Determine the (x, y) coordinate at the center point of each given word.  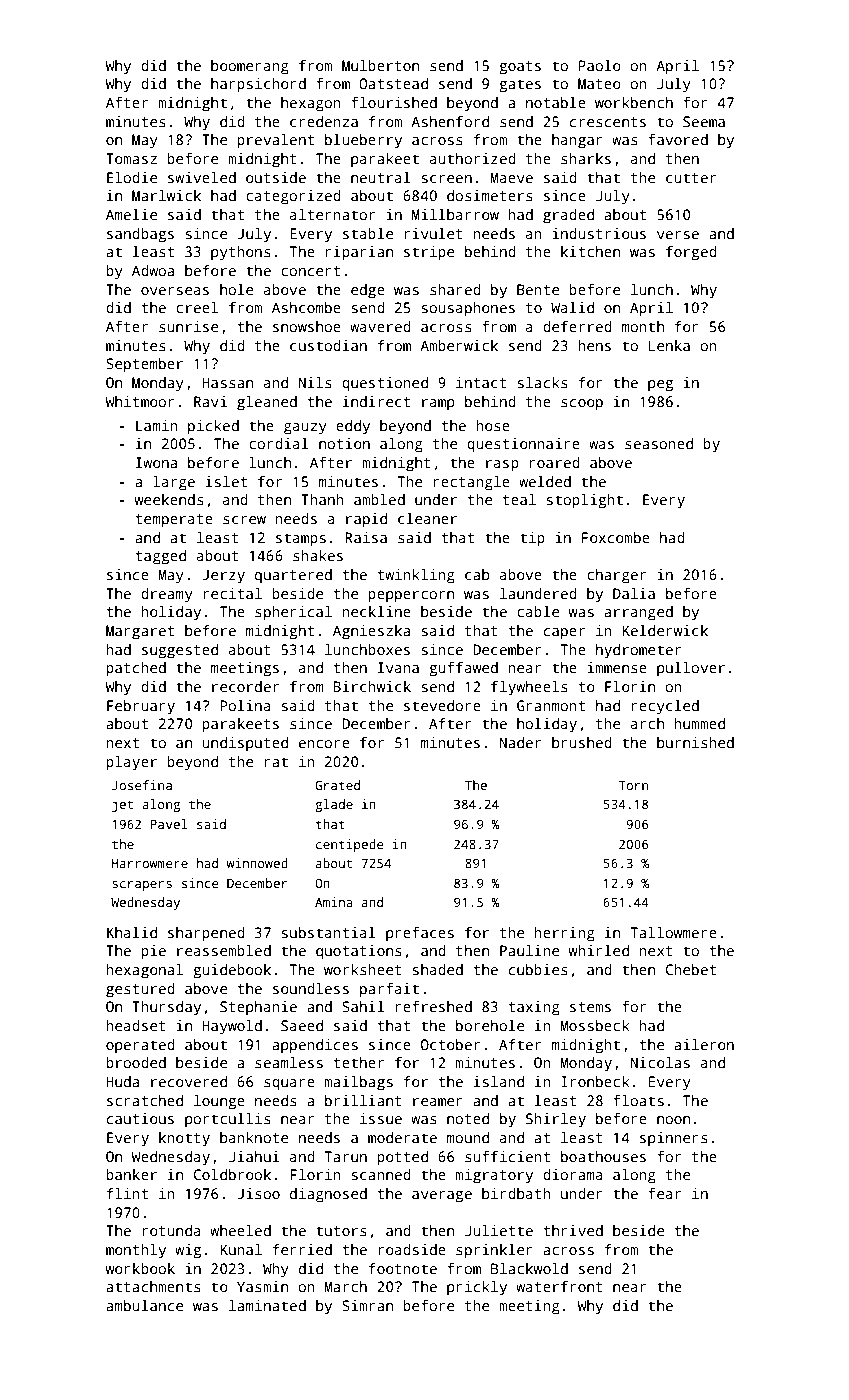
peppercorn (411, 597)
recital (232, 593)
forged (691, 253)
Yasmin (262, 1286)
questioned (385, 384)
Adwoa (153, 270)
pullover (691, 669)
